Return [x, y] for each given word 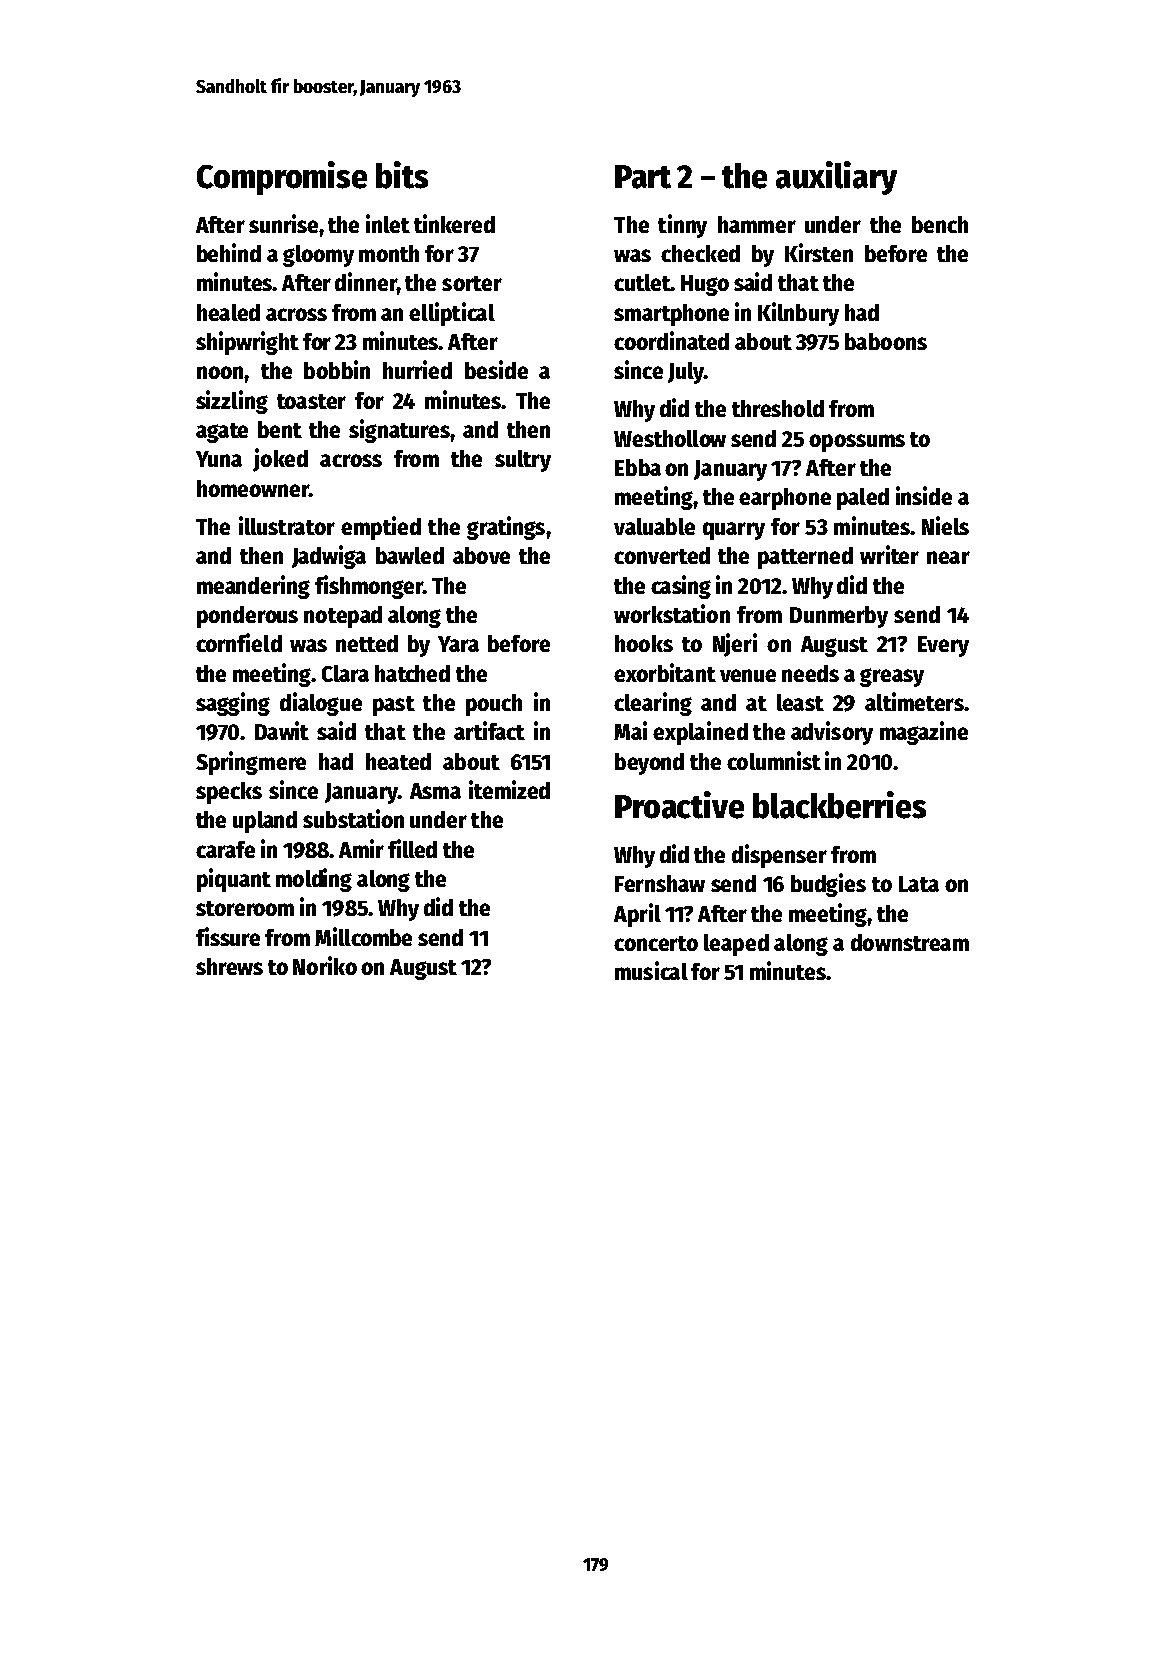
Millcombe [363, 936]
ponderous [247, 617]
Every [943, 646]
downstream [910, 942]
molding [314, 880]
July [686, 373]
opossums [857, 443]
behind [229, 252]
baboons [886, 341]
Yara [458, 644]
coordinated [671, 340]
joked [280, 460]
